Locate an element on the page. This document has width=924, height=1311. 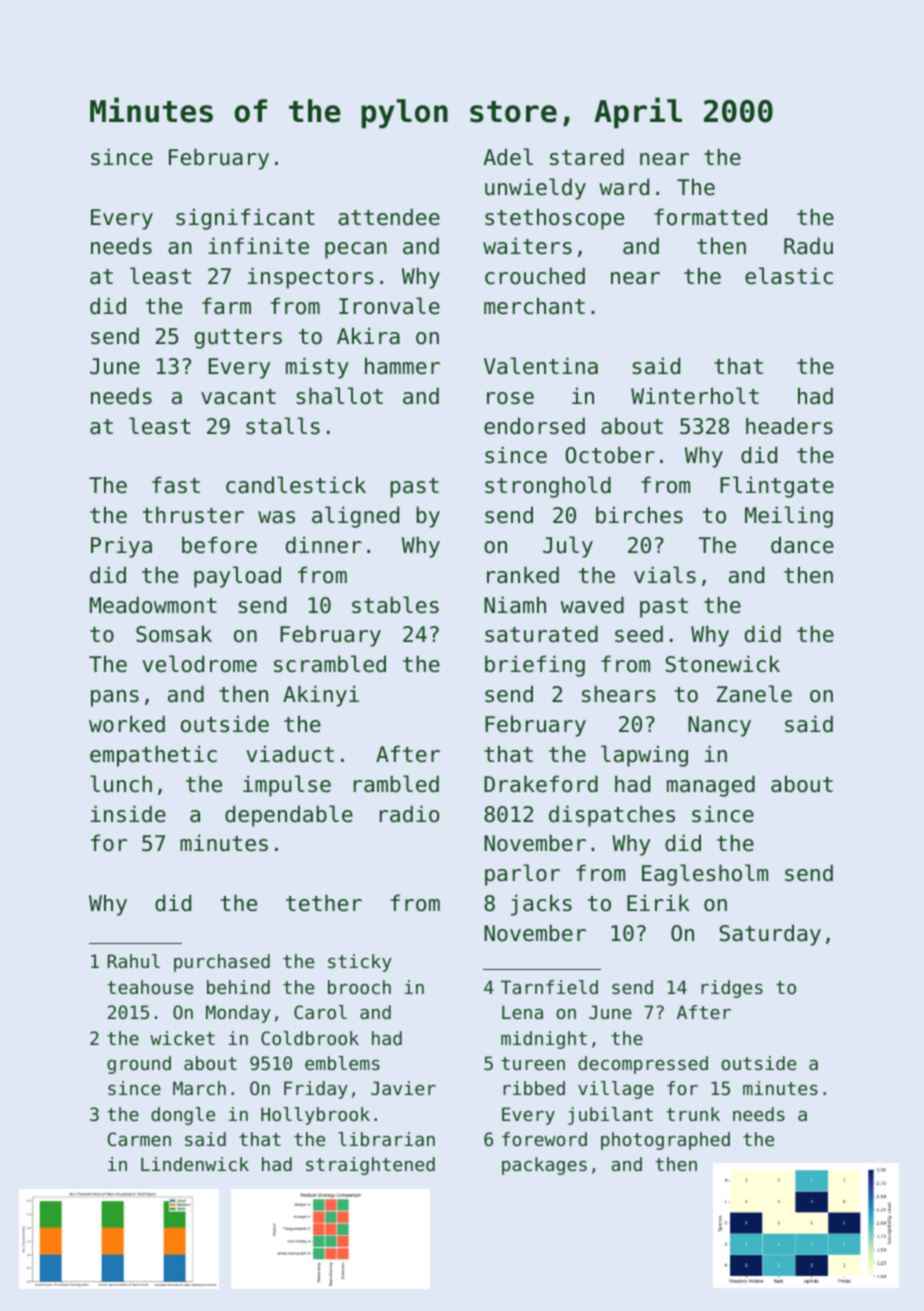
formatted is located at coordinates (710, 217).
